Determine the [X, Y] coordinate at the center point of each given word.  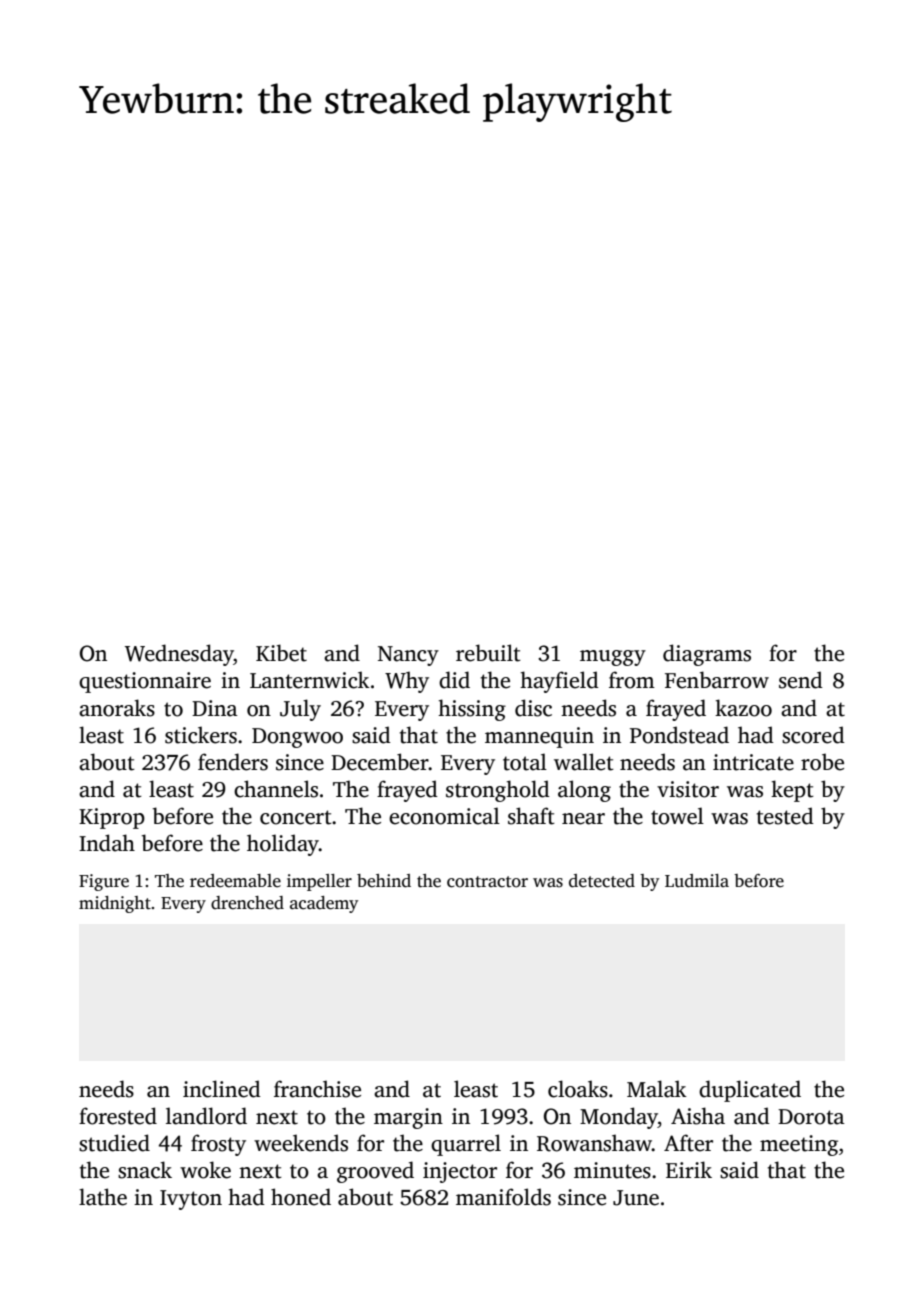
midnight [115, 904]
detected [602, 881]
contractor [487, 882]
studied [114, 1143]
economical [444, 816]
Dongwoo [297, 738]
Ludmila [697, 881]
